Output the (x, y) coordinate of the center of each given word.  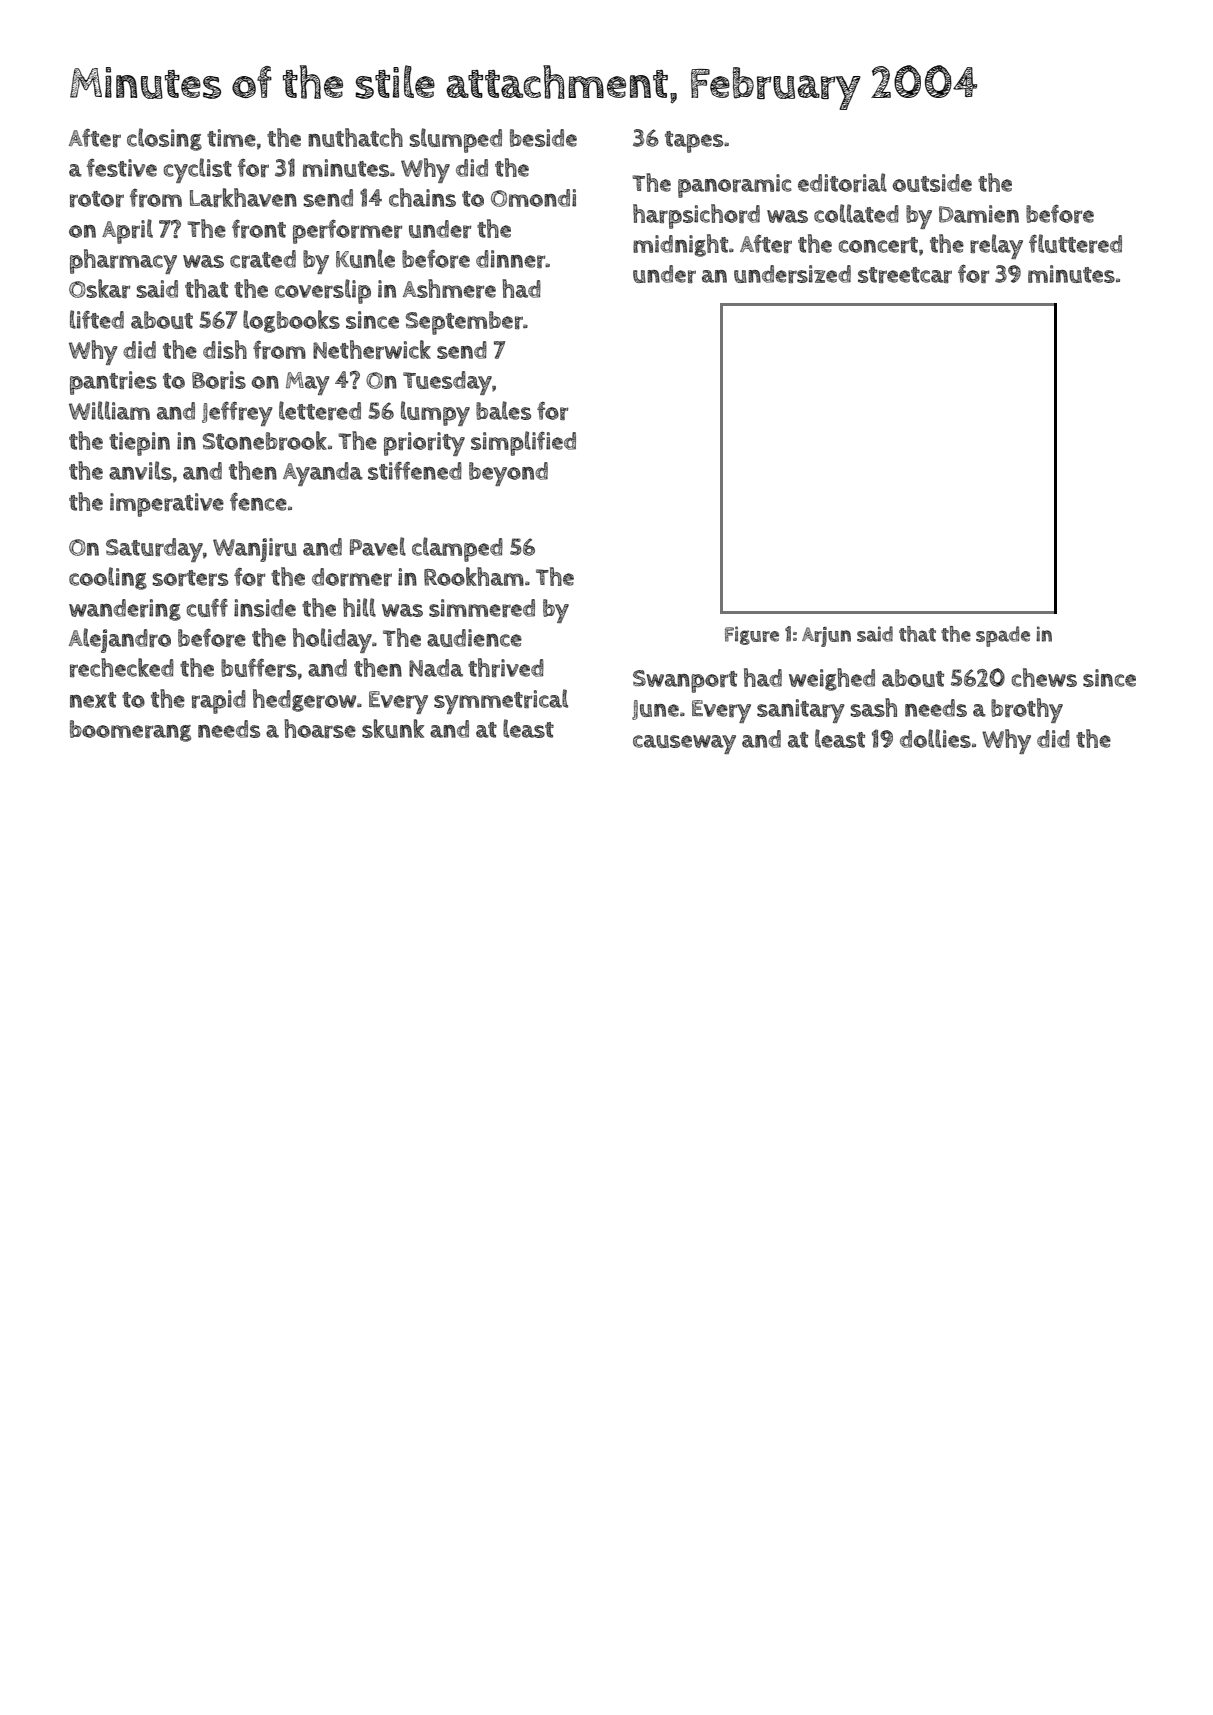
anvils (140, 470)
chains (422, 197)
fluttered (1075, 243)
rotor (97, 199)
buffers (259, 667)
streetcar (905, 275)
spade (1003, 636)
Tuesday (447, 383)
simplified (523, 443)
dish (225, 349)
